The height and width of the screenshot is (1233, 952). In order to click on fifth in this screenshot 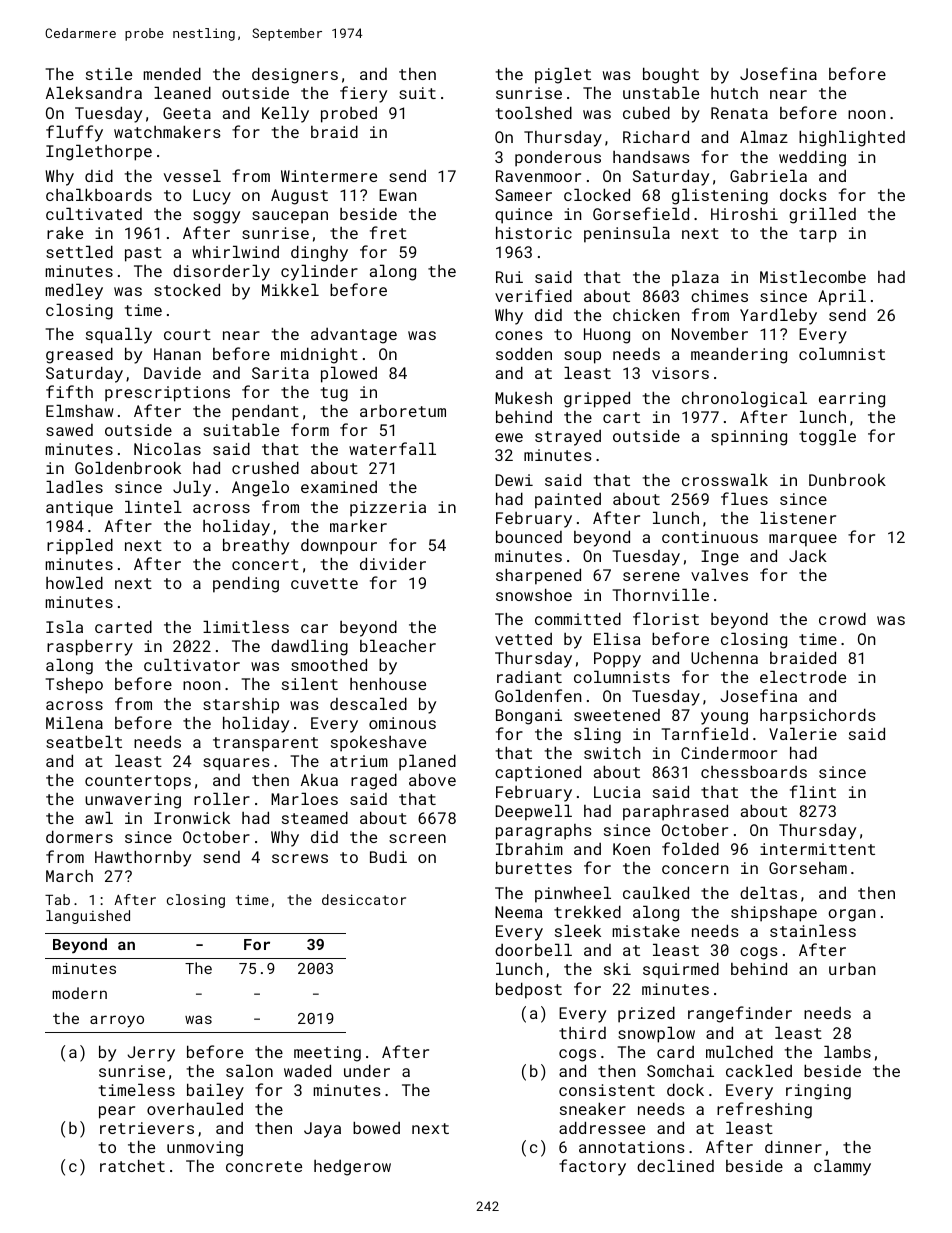, I will do `click(69, 391)`.
